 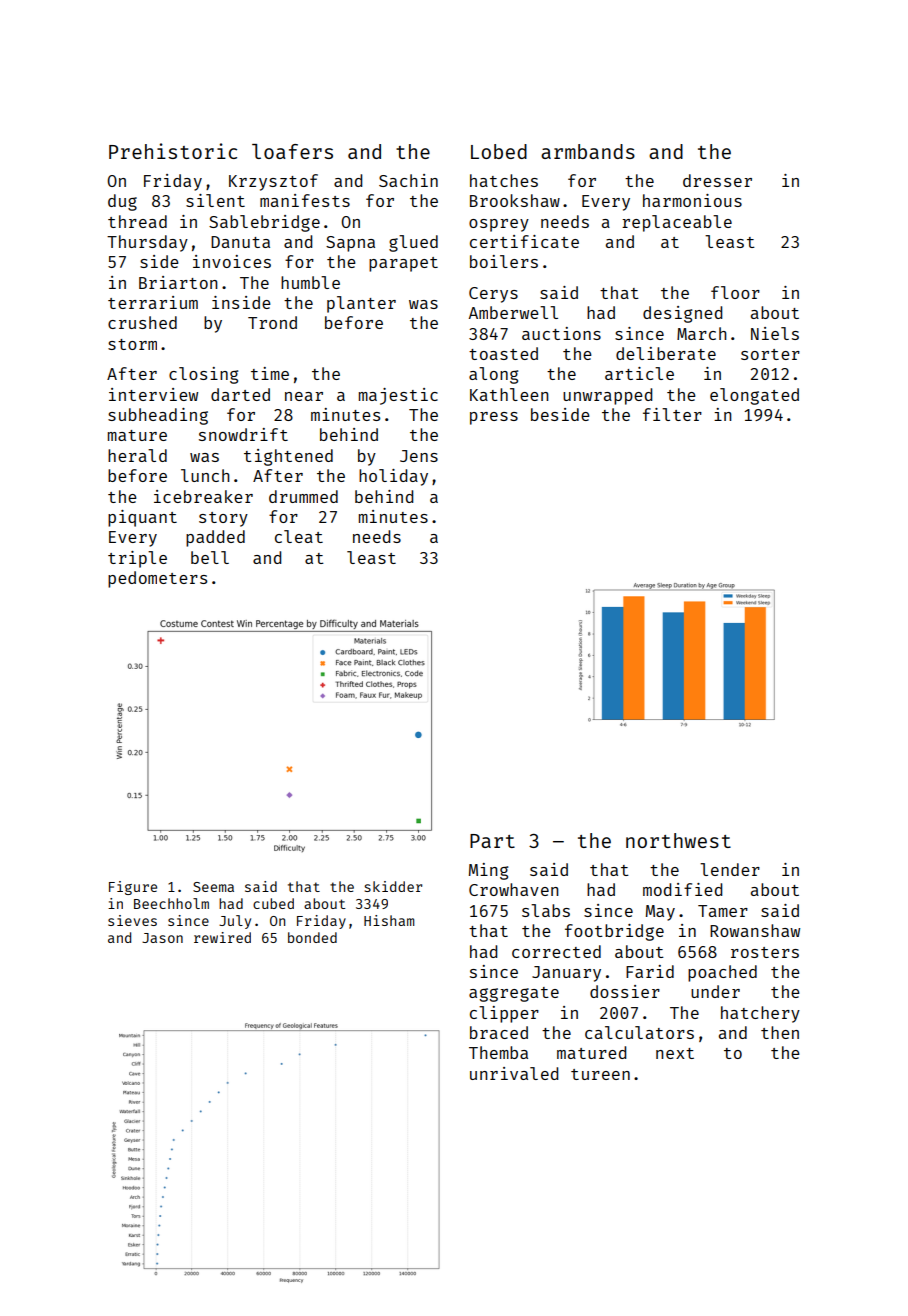 What do you see at coordinates (157, 579) in the screenshot?
I see `pedometers` at bounding box center [157, 579].
